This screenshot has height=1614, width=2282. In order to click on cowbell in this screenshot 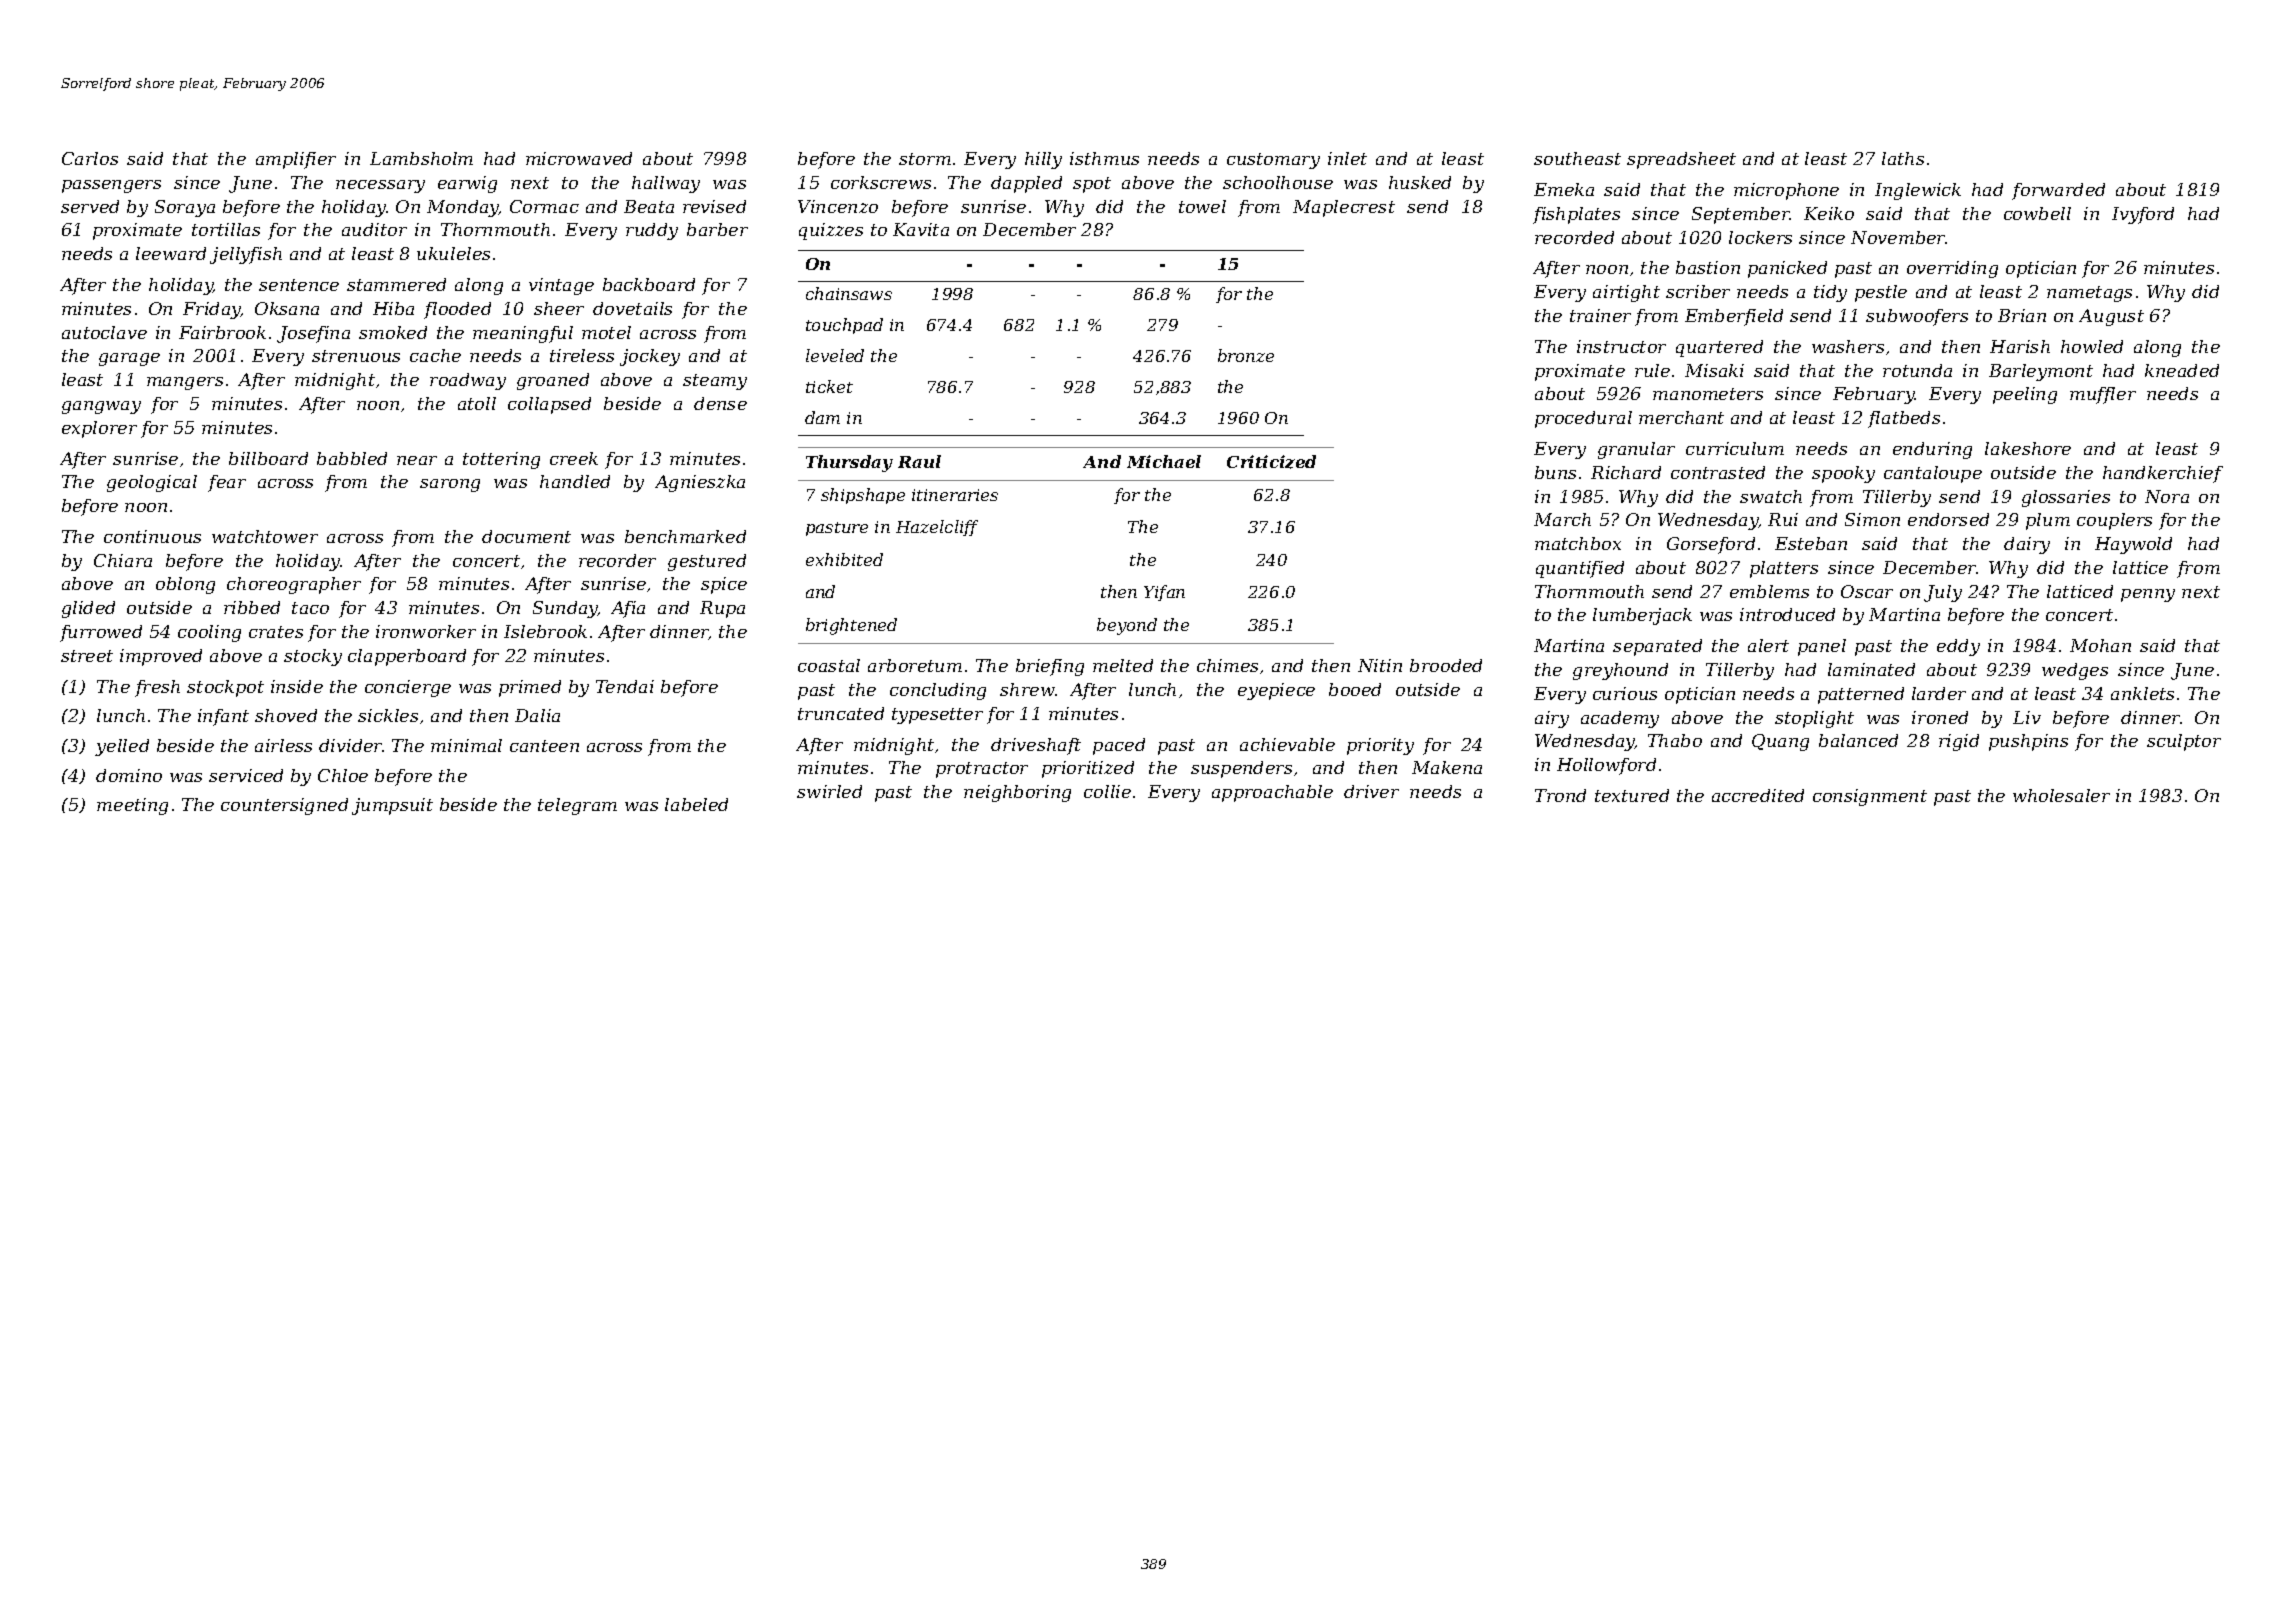, I will do `click(2037, 213)`.
